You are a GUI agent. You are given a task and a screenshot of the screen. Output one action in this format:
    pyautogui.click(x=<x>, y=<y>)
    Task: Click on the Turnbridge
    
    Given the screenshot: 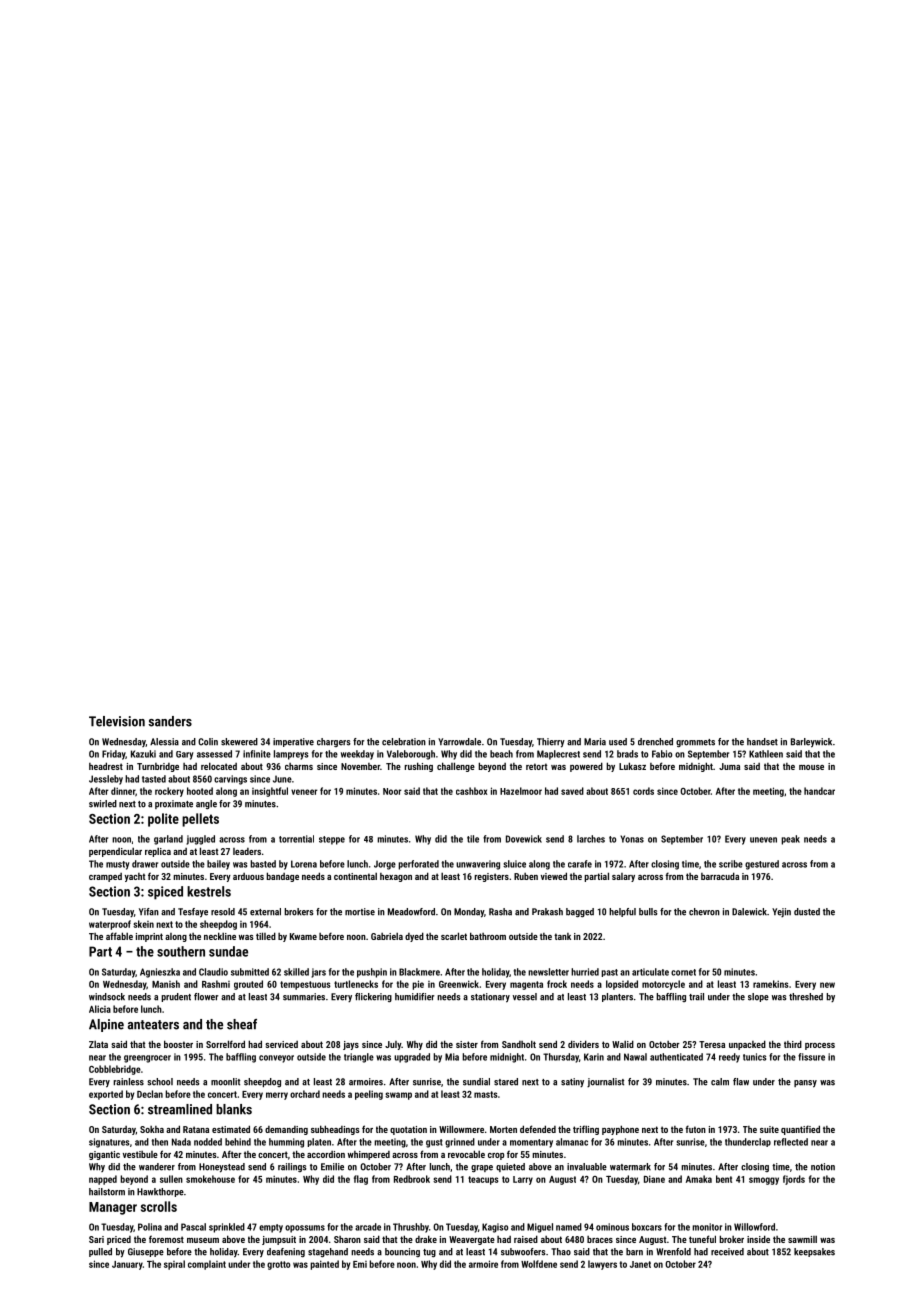 What is the action you would take?
    pyautogui.click(x=158, y=767)
